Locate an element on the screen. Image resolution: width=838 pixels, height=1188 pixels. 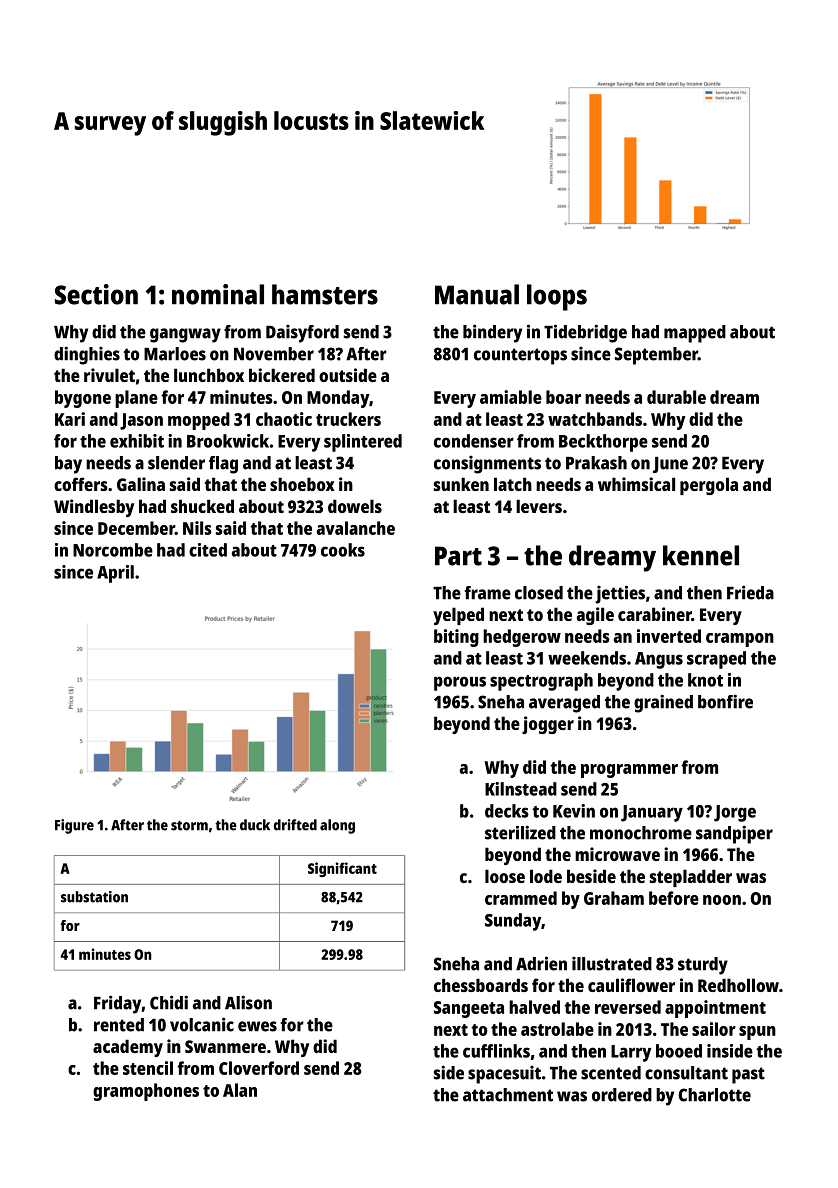
gramophones is located at coordinates (146, 1092).
